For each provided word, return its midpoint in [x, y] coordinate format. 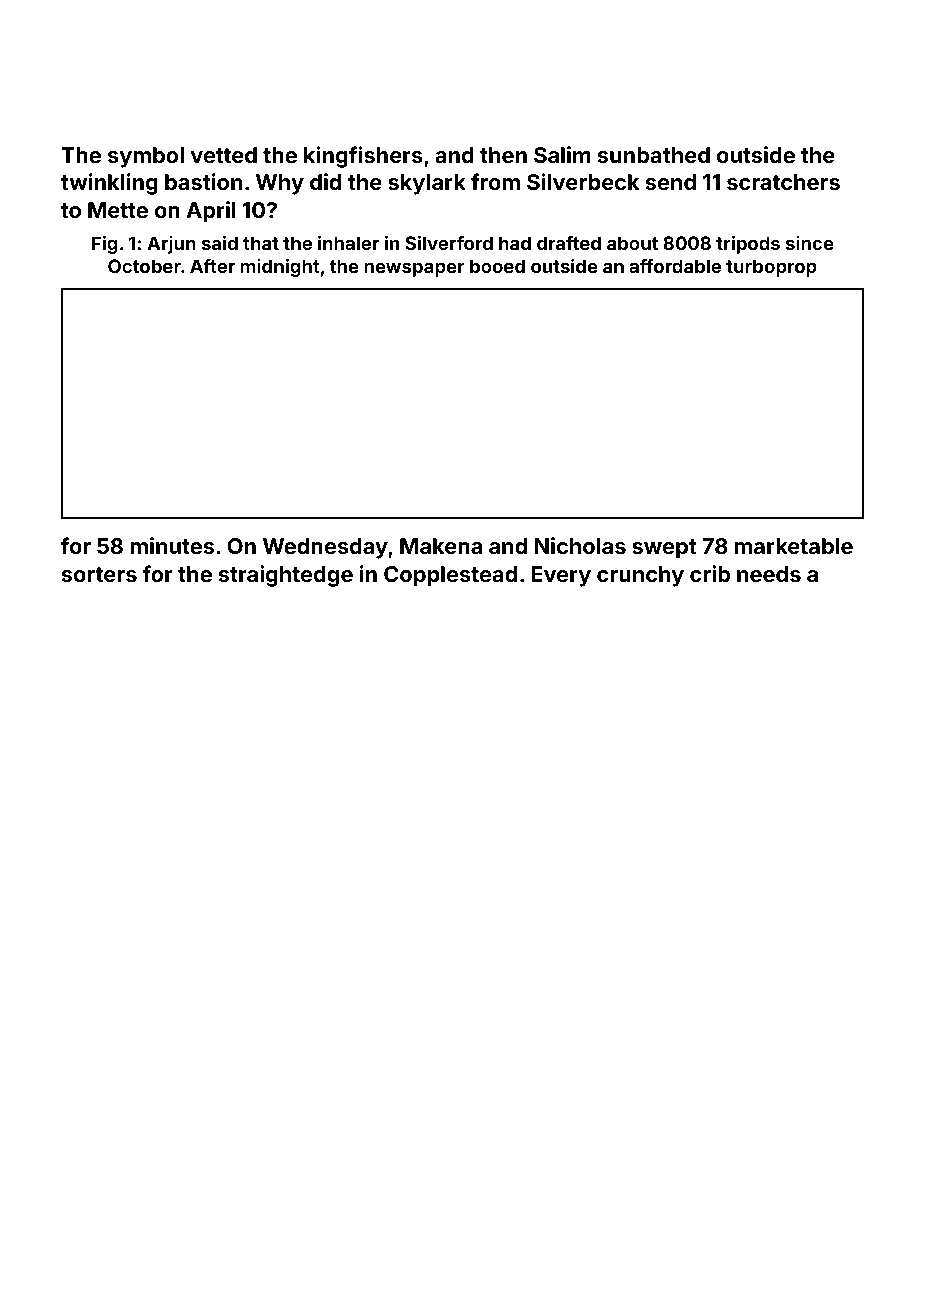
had [515, 243]
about [632, 243]
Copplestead [450, 576]
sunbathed [654, 155]
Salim [562, 154]
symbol [146, 157]
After [212, 266]
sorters [99, 574]
